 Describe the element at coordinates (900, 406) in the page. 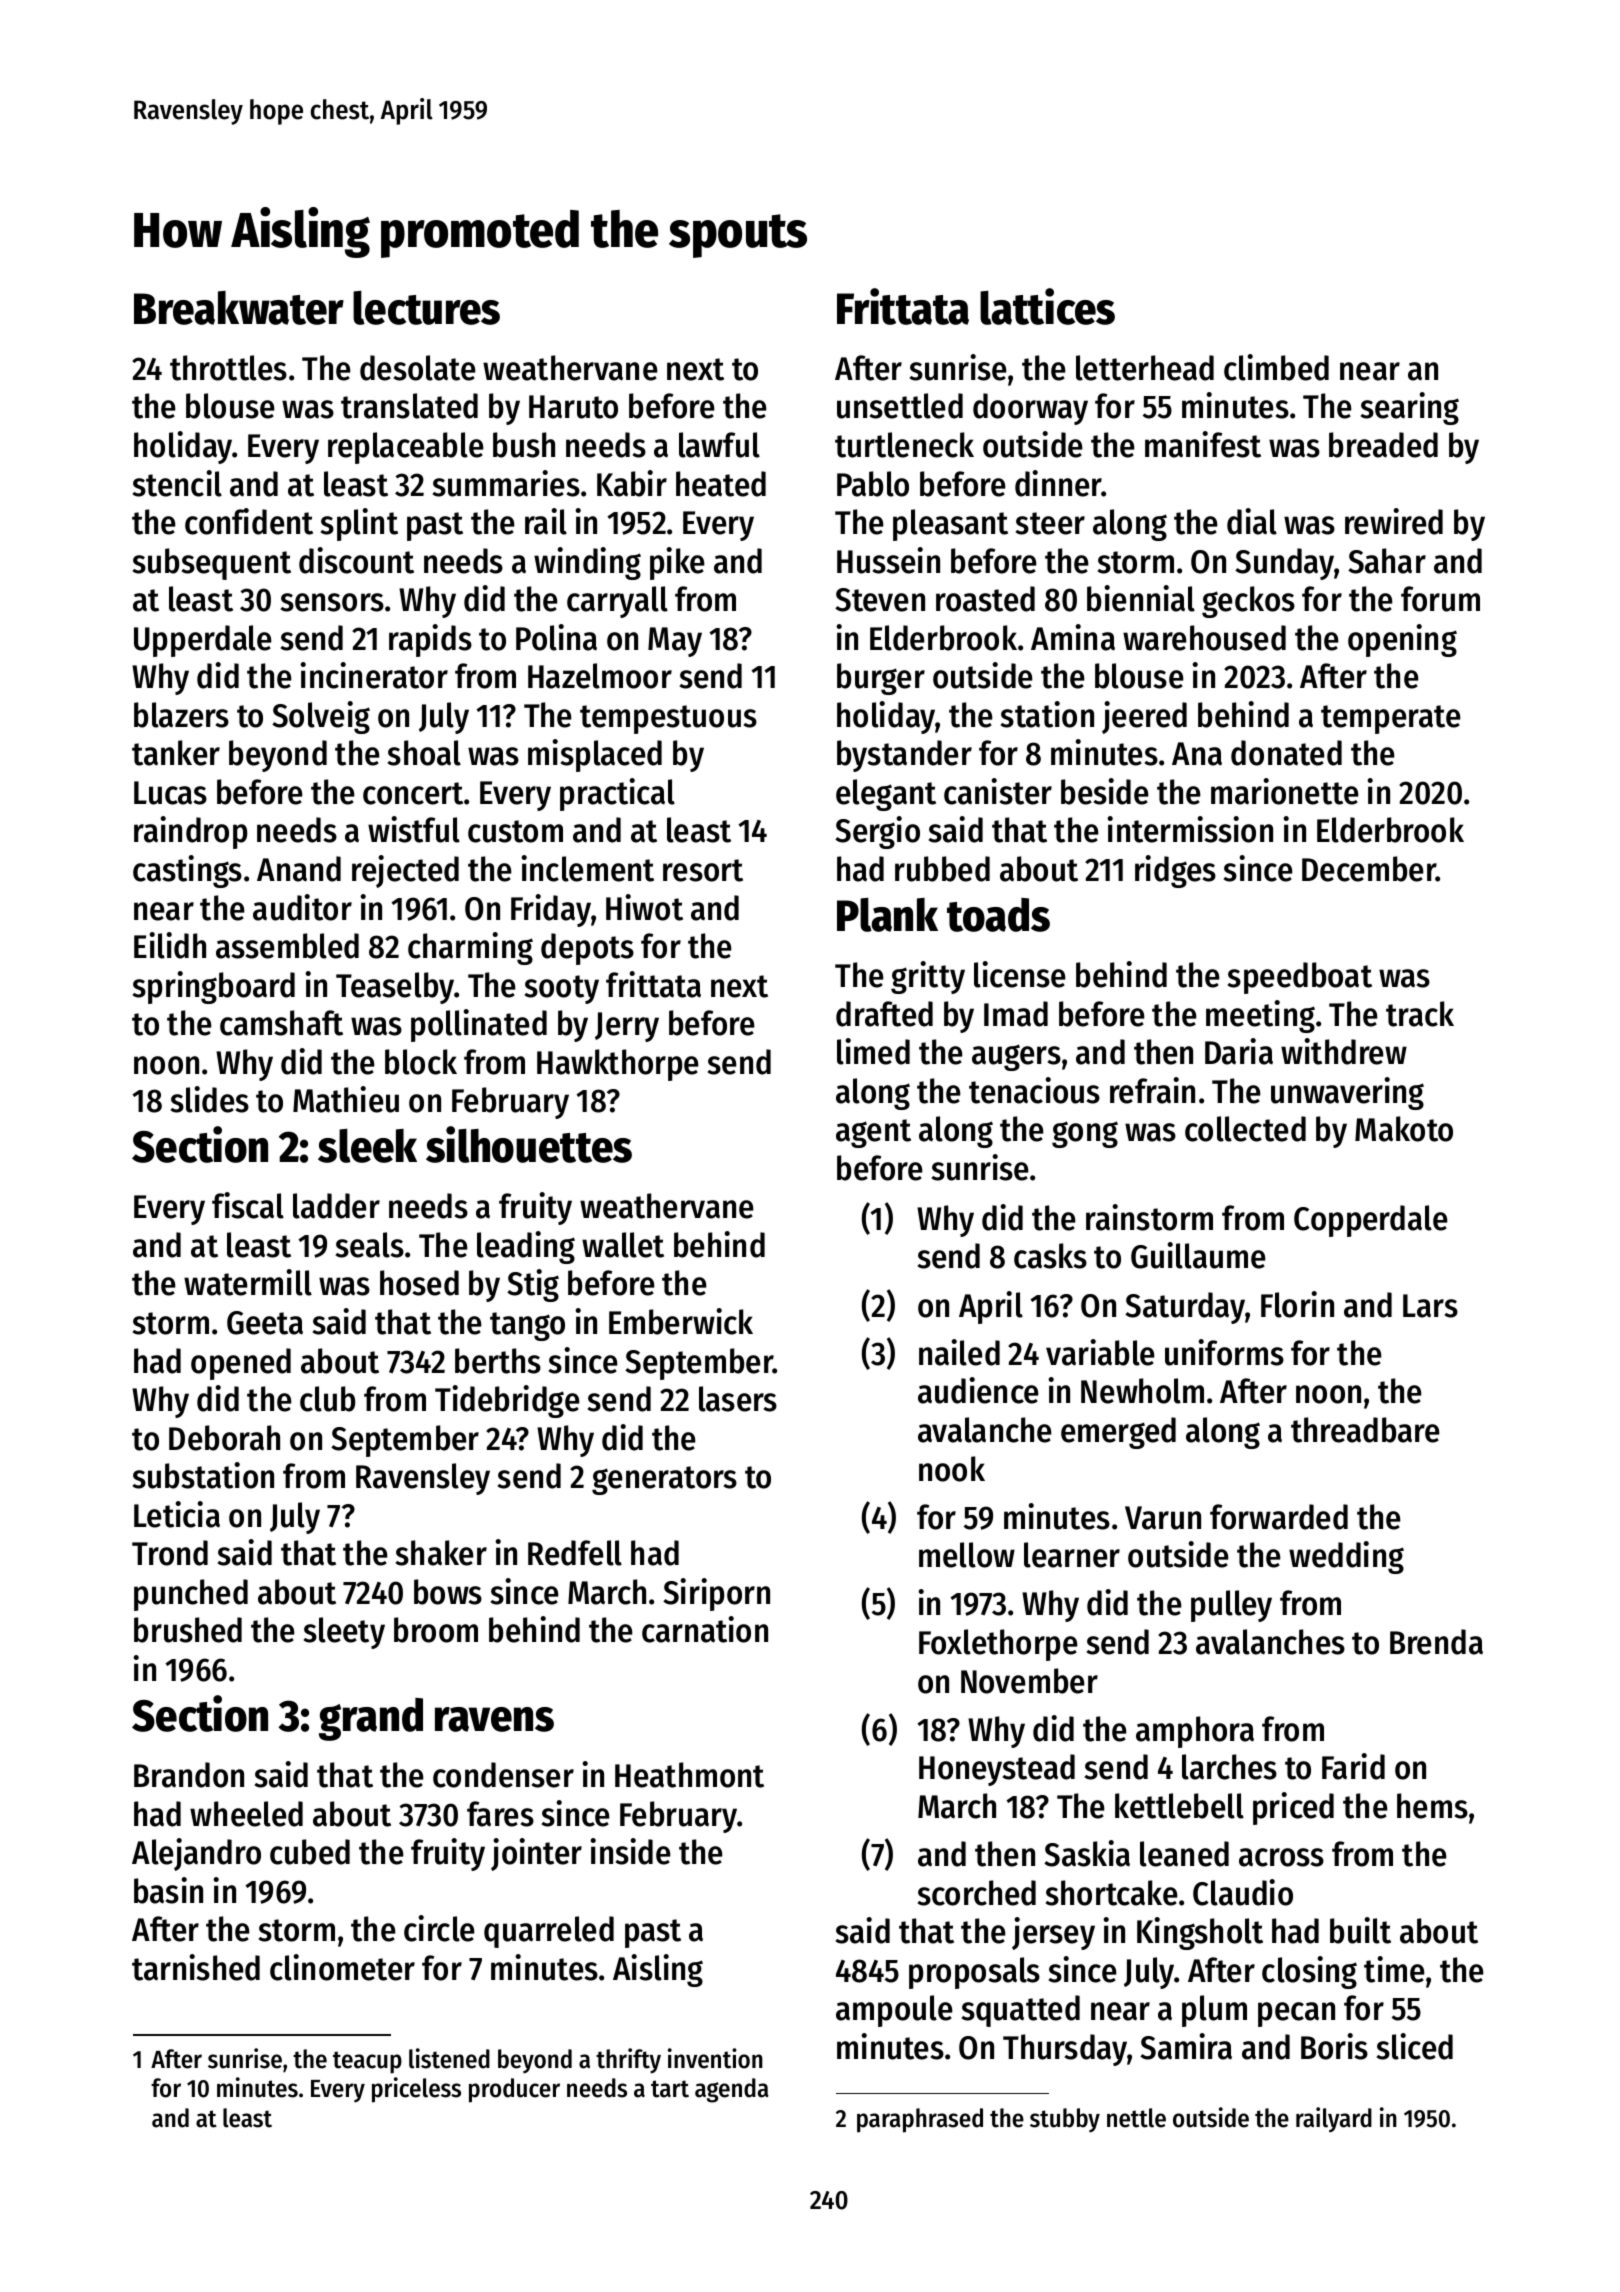

I see `unsettled` at that location.
